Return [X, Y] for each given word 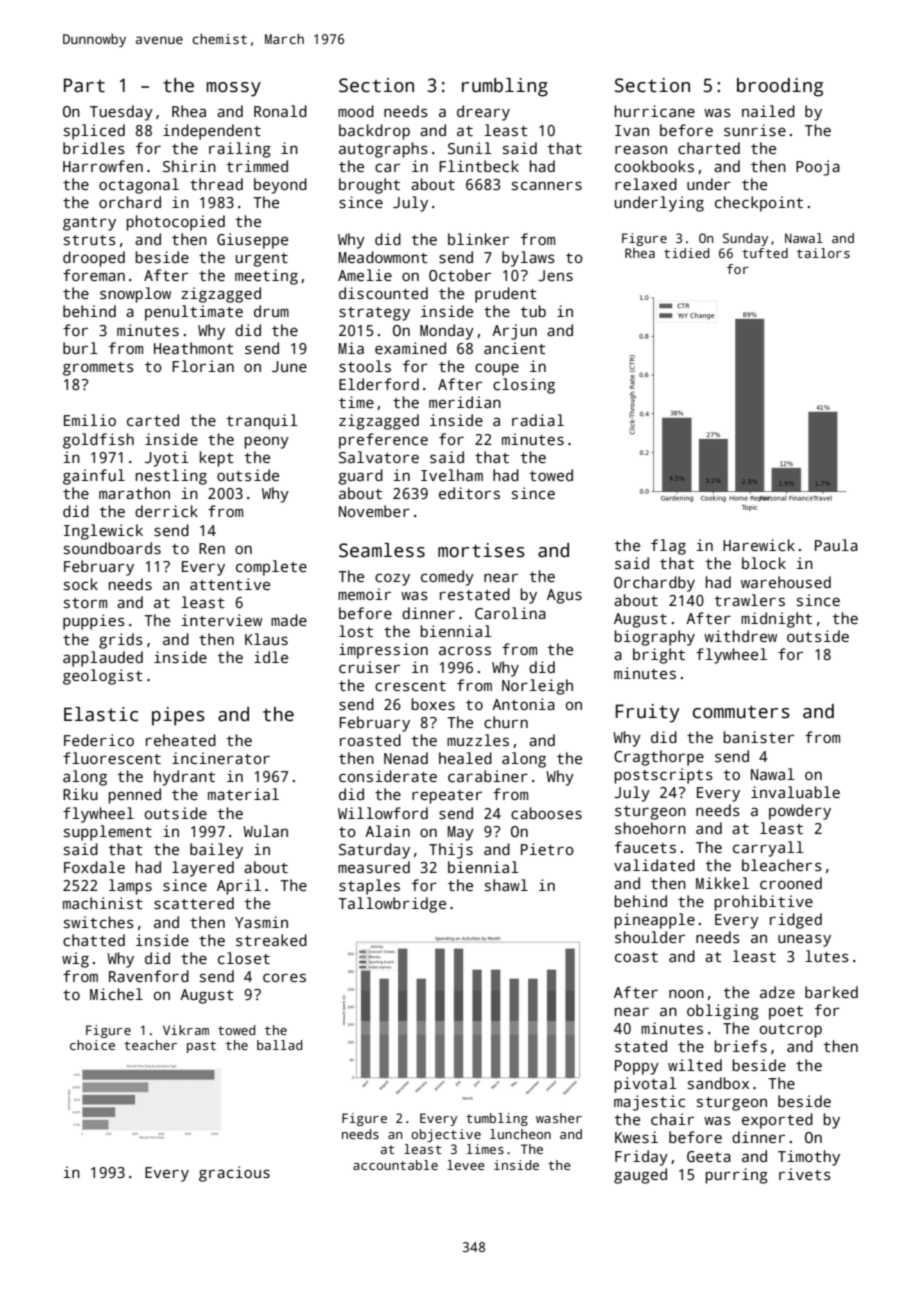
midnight [776, 620]
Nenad [406, 758]
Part [84, 85]
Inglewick [103, 532]
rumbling [505, 87]
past [201, 1047]
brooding [780, 87]
